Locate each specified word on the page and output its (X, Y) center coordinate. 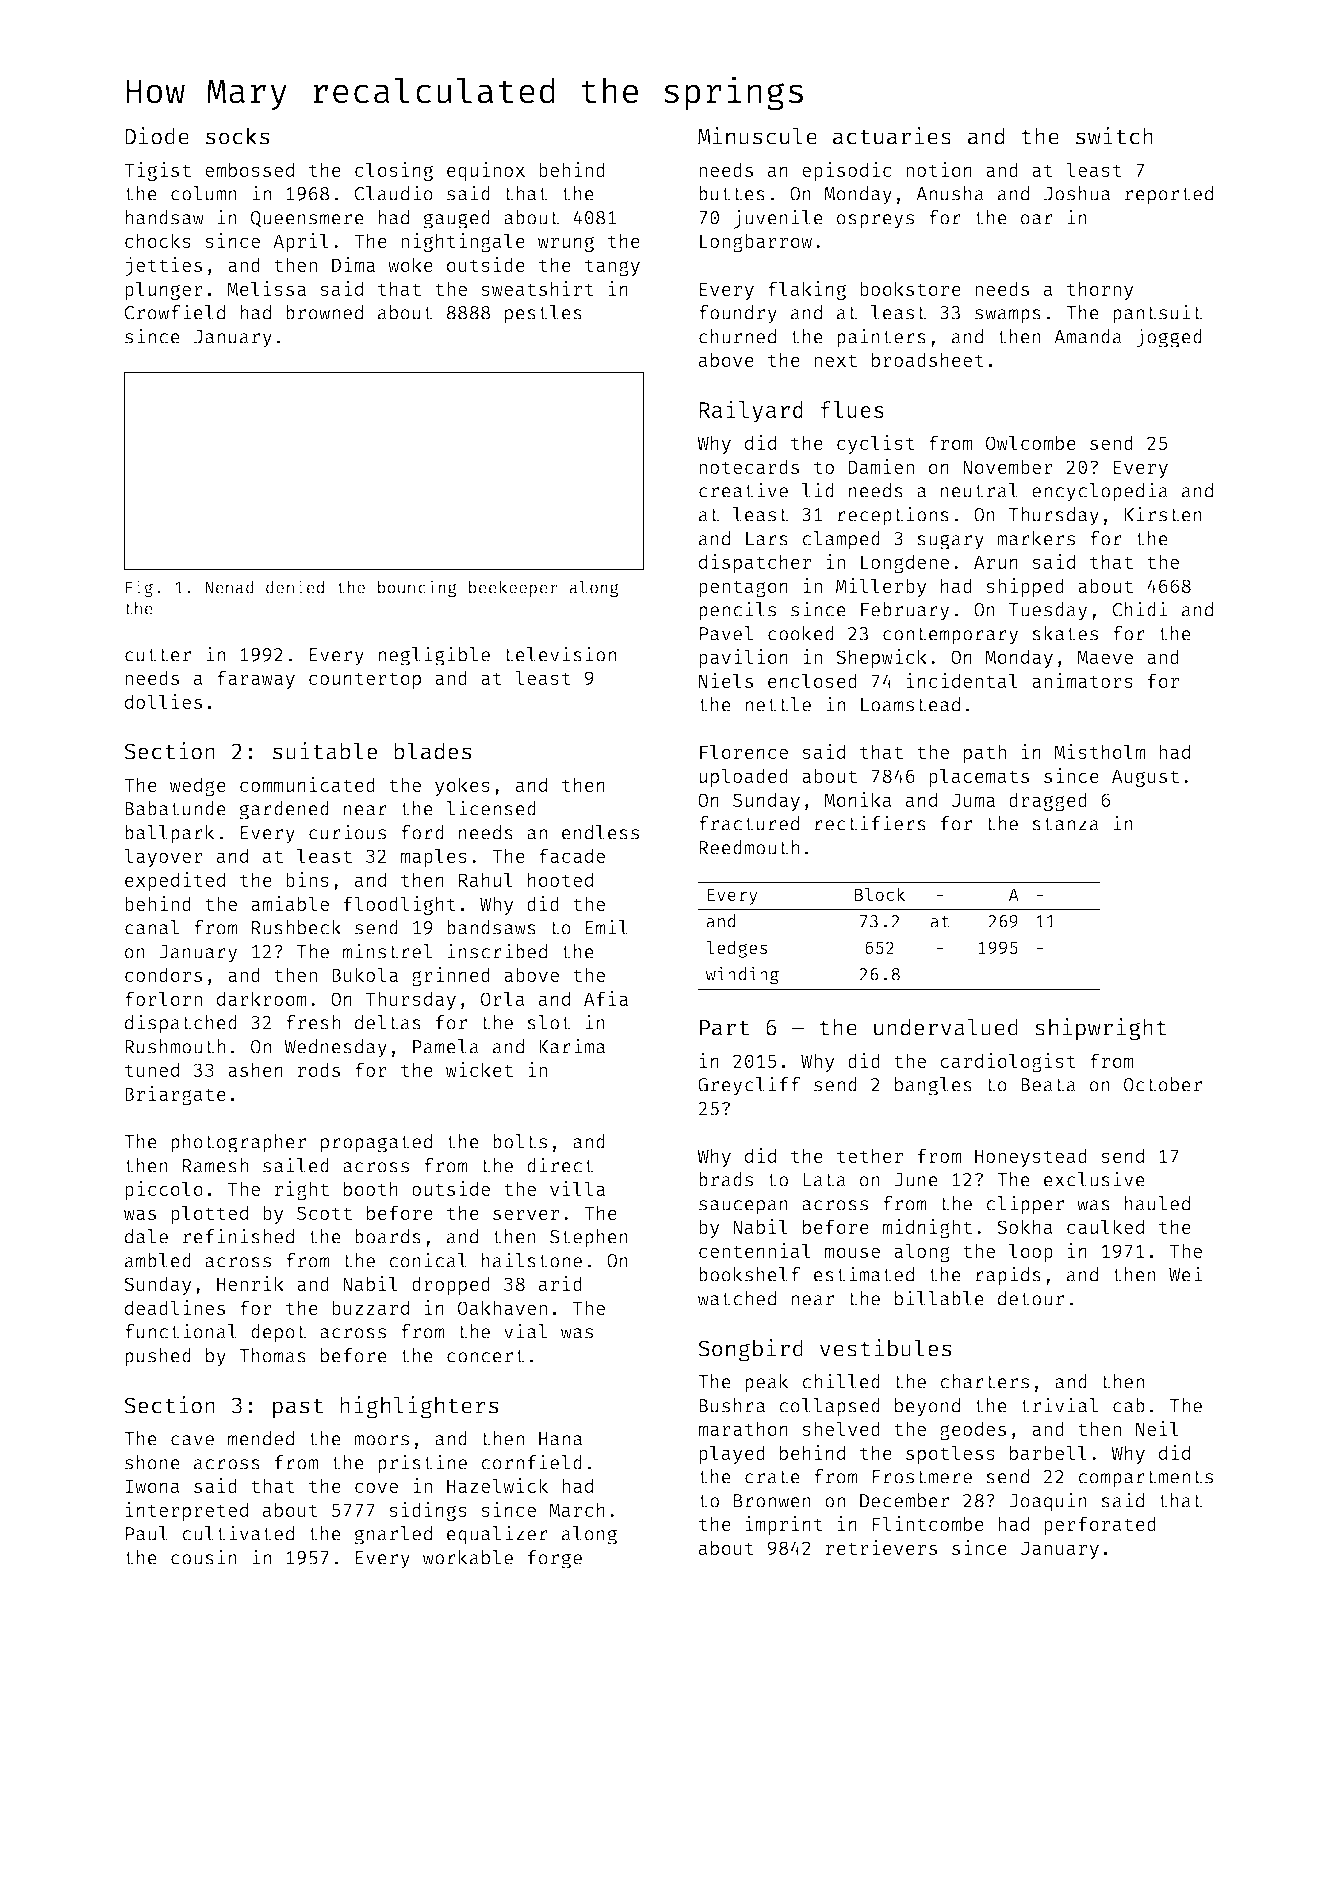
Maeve (1105, 657)
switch (1114, 136)
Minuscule (757, 136)
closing (394, 171)
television (560, 654)
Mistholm (1099, 751)
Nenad (230, 587)
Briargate (175, 1095)
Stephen (589, 1238)
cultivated (238, 1533)
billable (939, 1298)
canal (152, 927)
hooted (560, 879)
